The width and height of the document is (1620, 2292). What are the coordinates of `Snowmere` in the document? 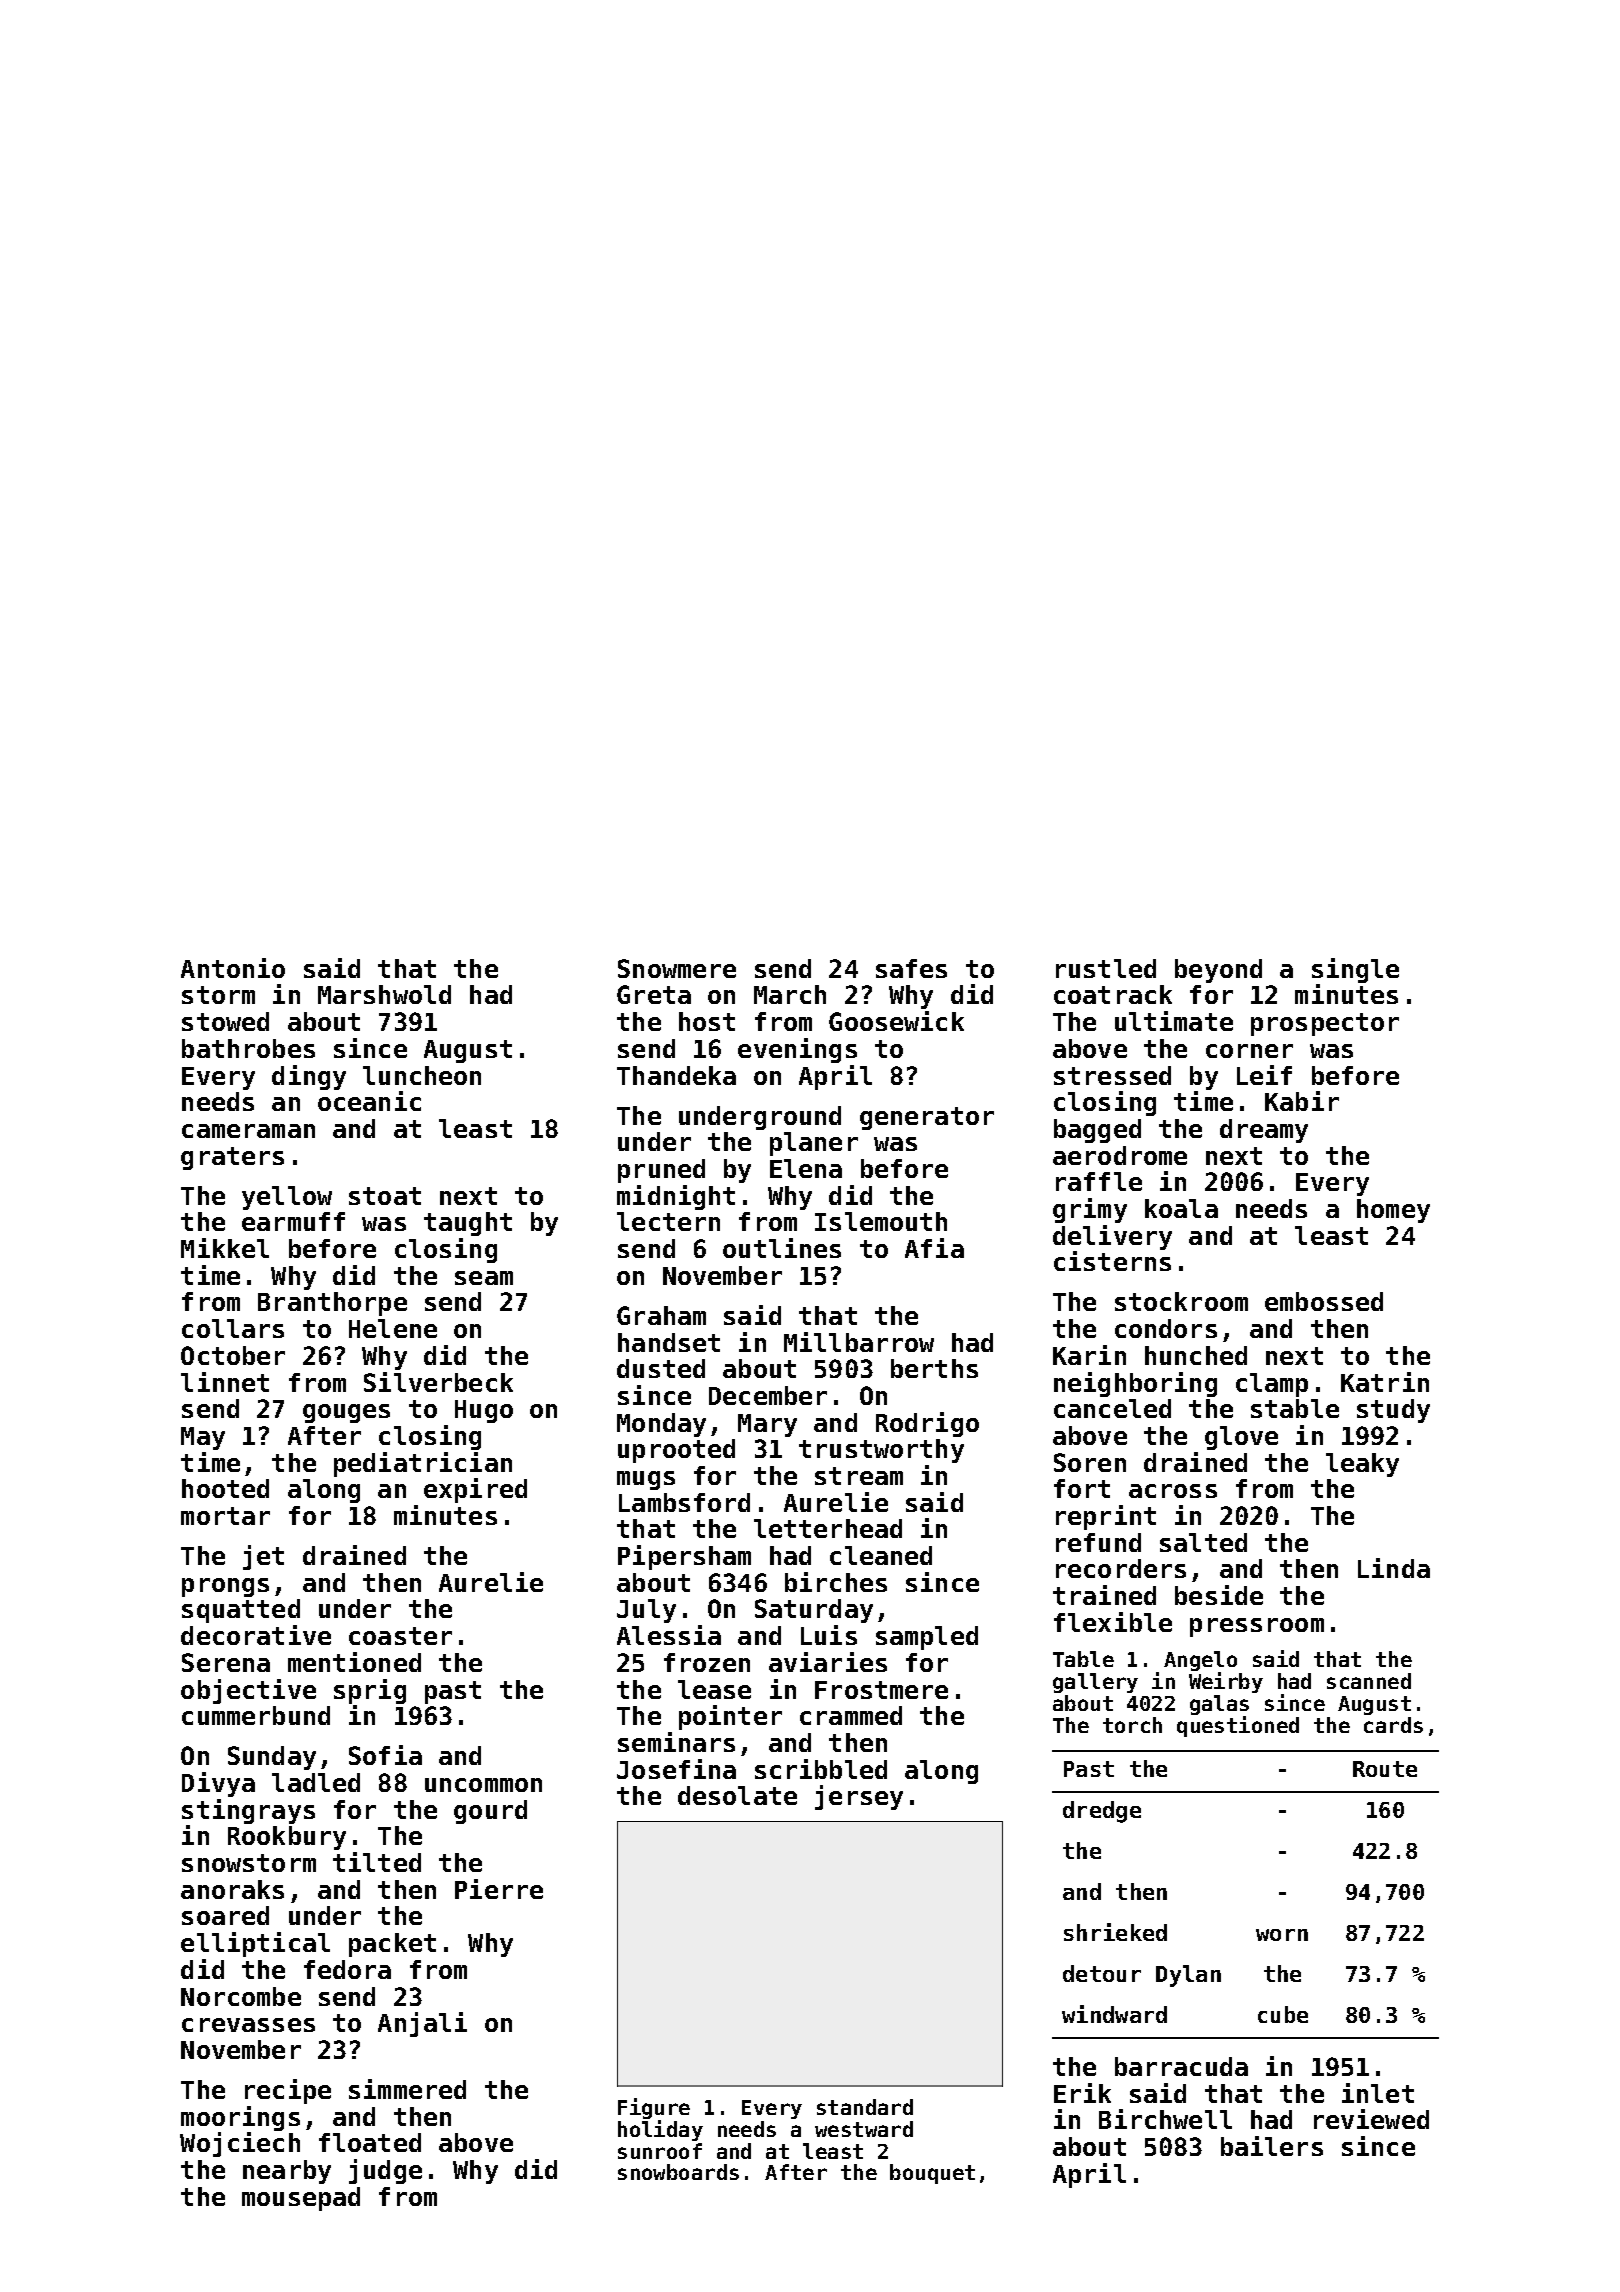 It's located at (677, 968).
